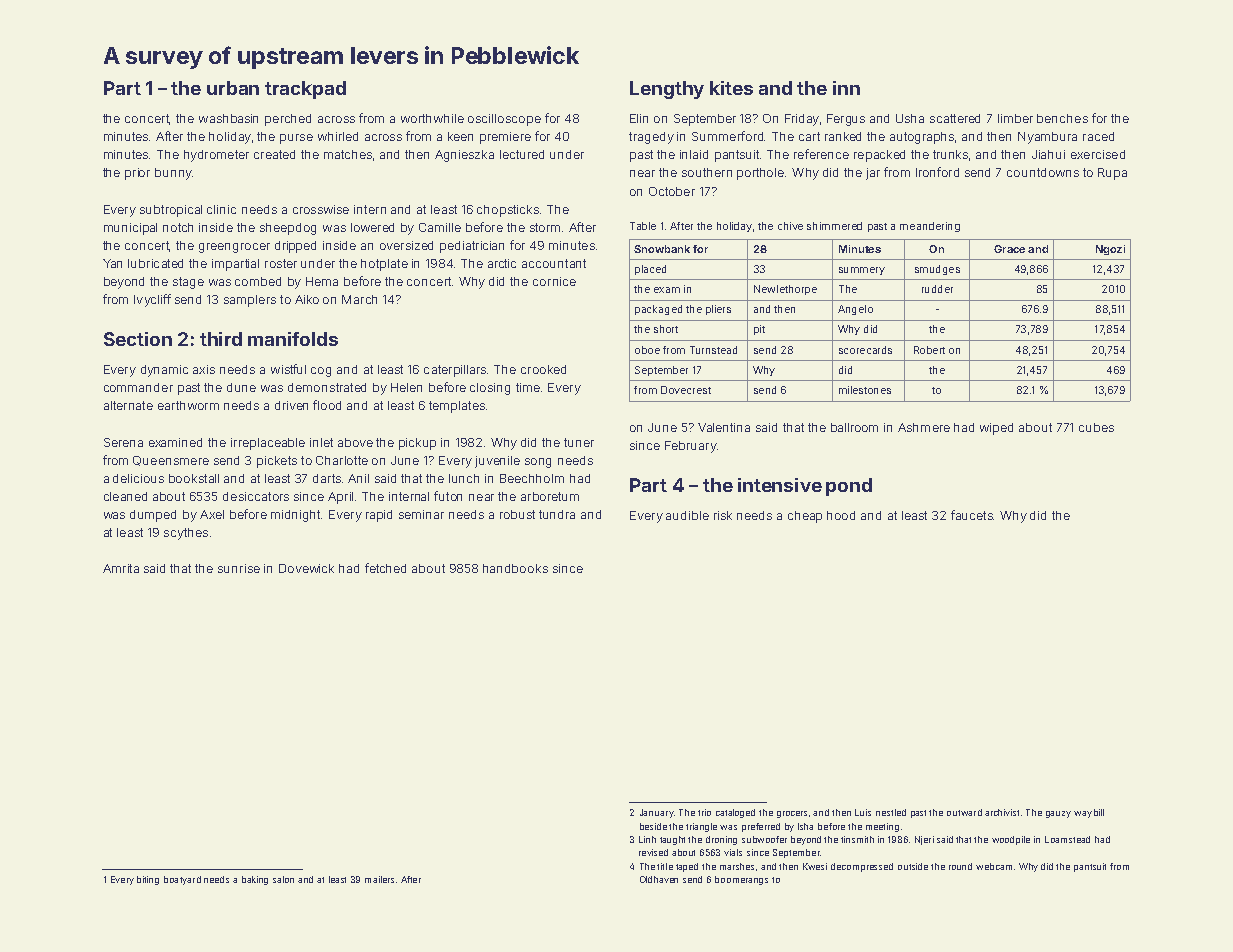  What do you see at coordinates (233, 88) in the page?
I see `urban` at bounding box center [233, 88].
